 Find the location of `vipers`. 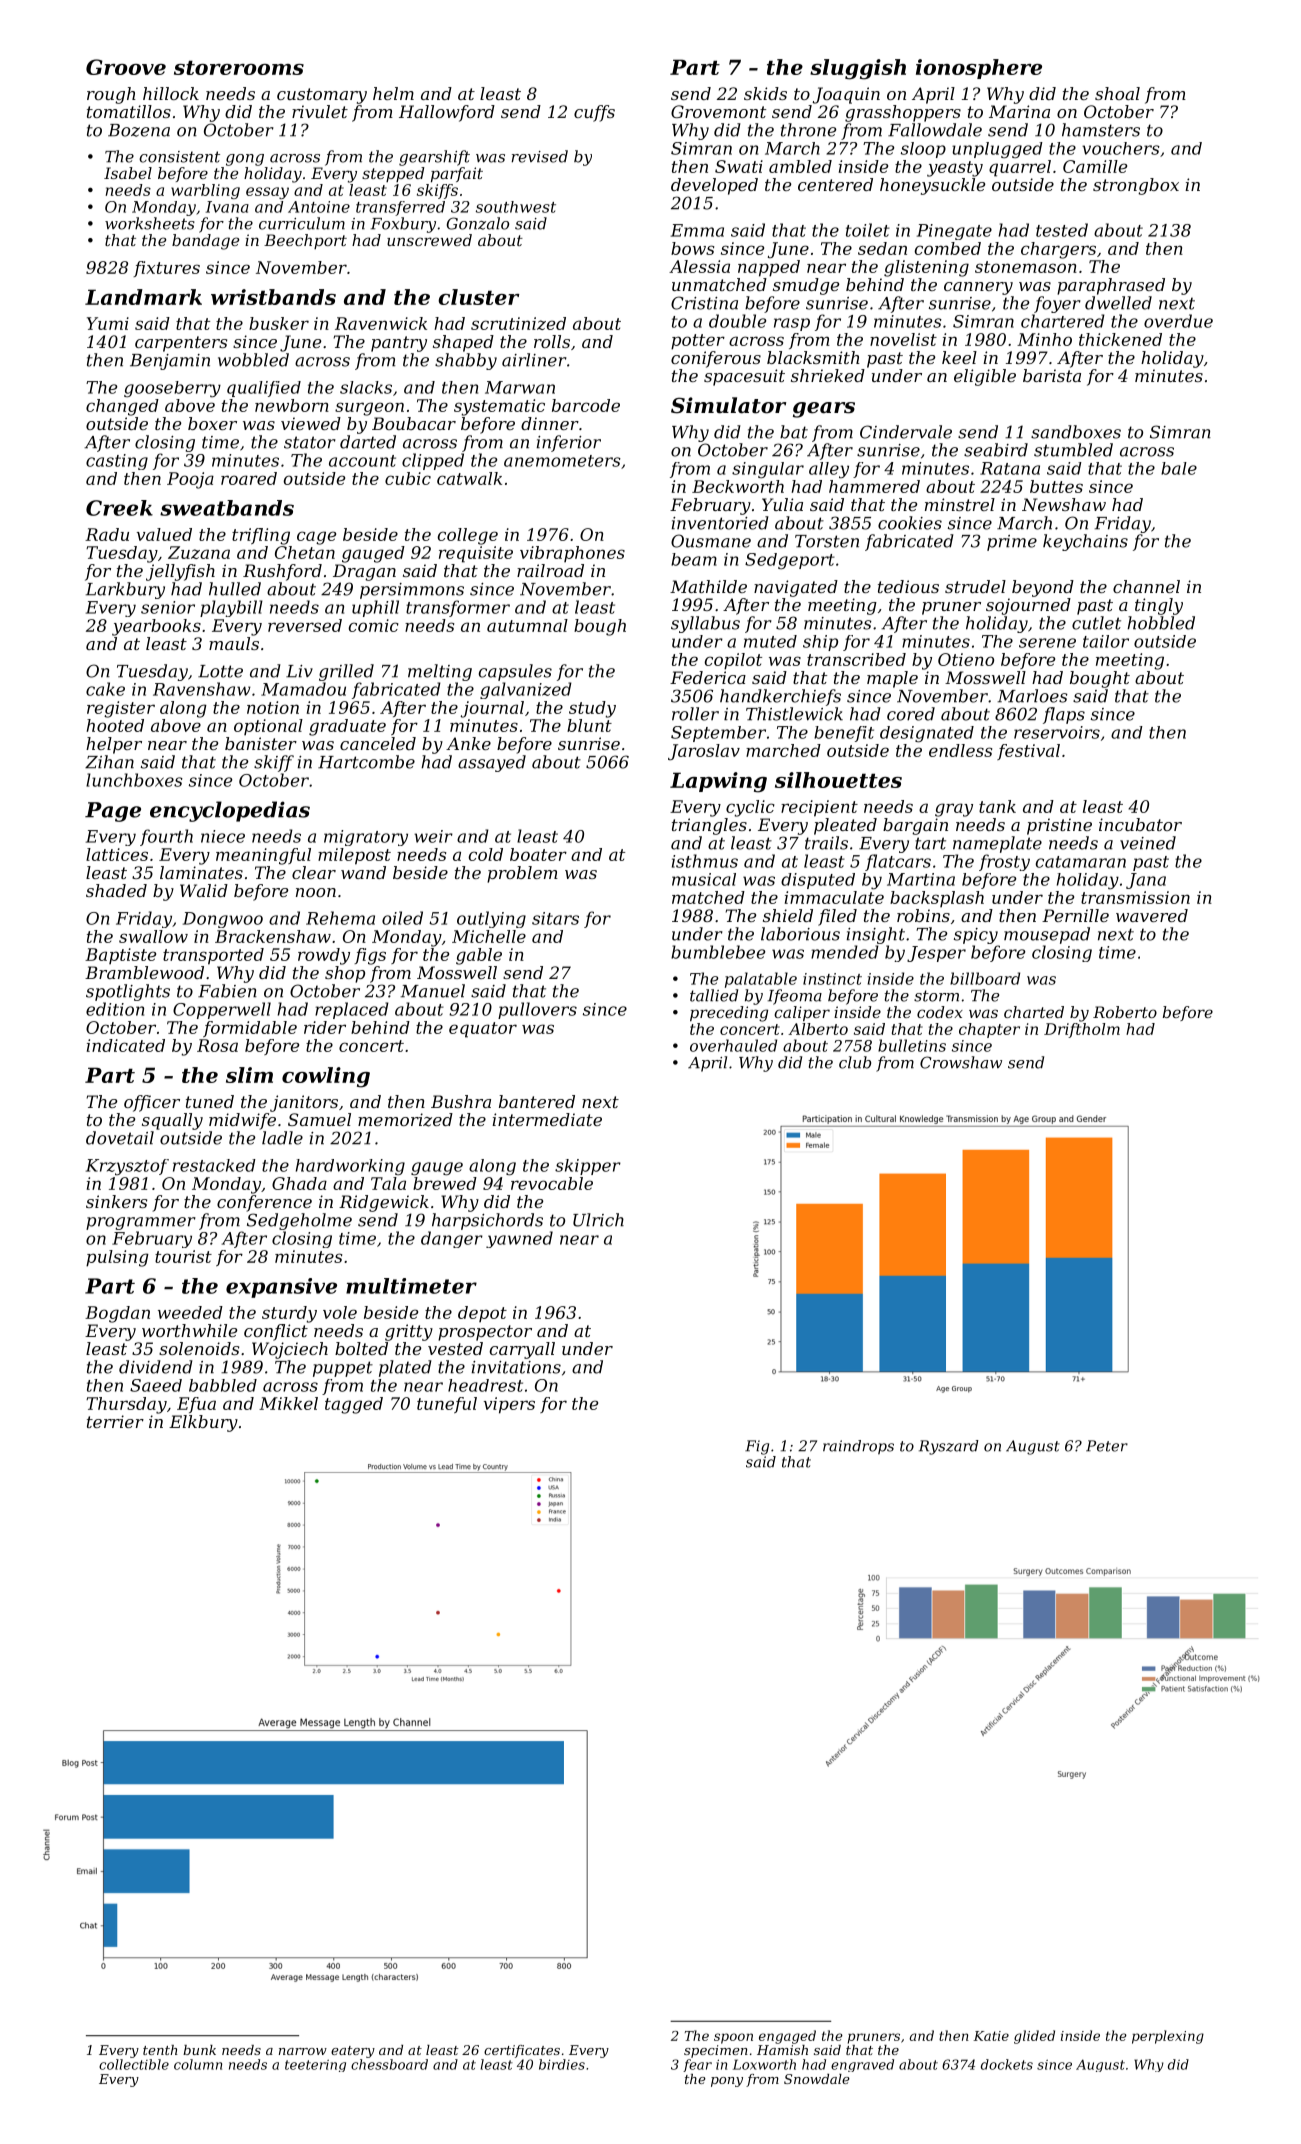

vipers is located at coordinates (509, 1405).
